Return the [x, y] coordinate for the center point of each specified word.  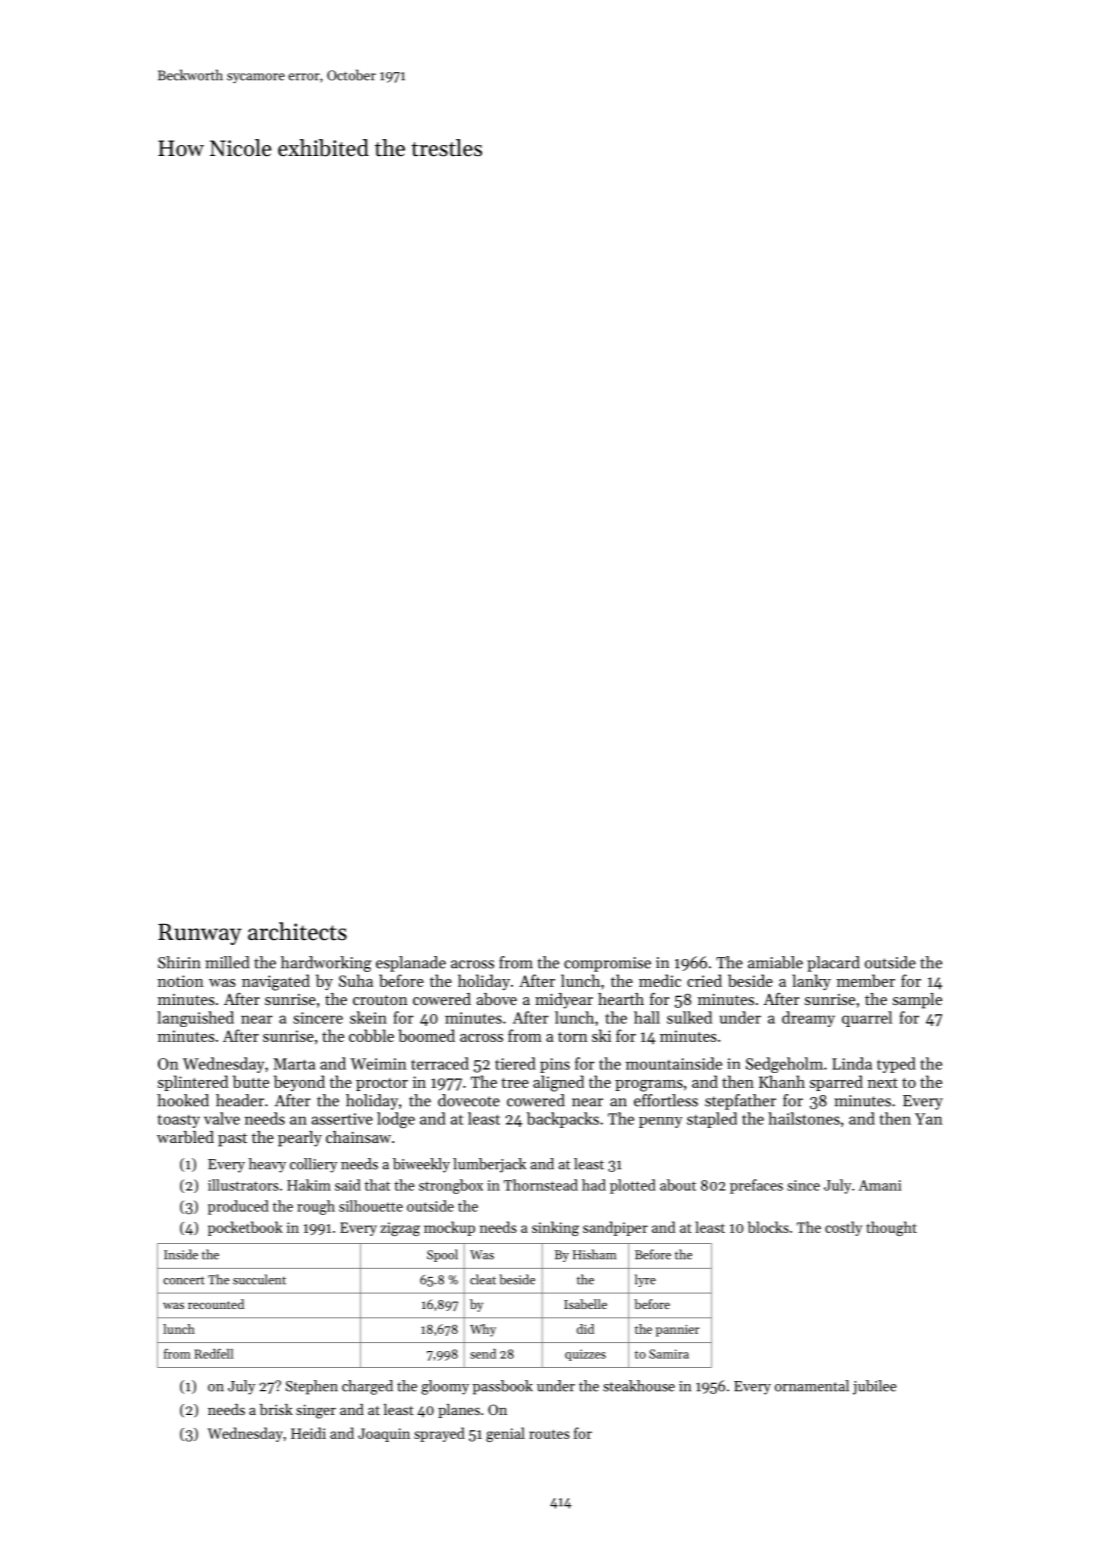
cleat [483, 1279]
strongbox [451, 1186]
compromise [607, 964]
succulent [259, 1279]
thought [891, 1228]
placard [833, 964]
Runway [200, 934]
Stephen [312, 1387]
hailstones [804, 1118]
